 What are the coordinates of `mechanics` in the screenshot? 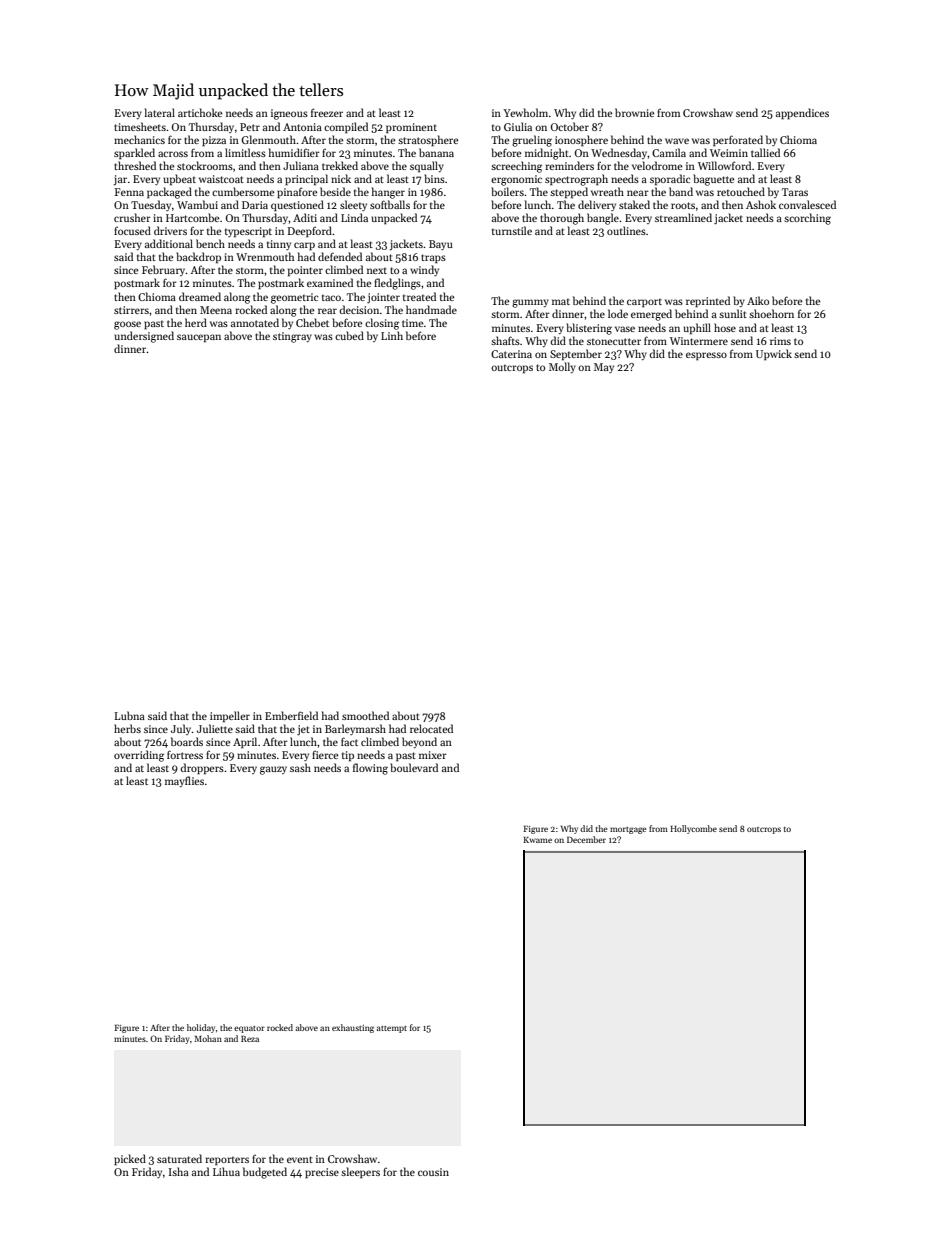 It's located at (139, 139).
